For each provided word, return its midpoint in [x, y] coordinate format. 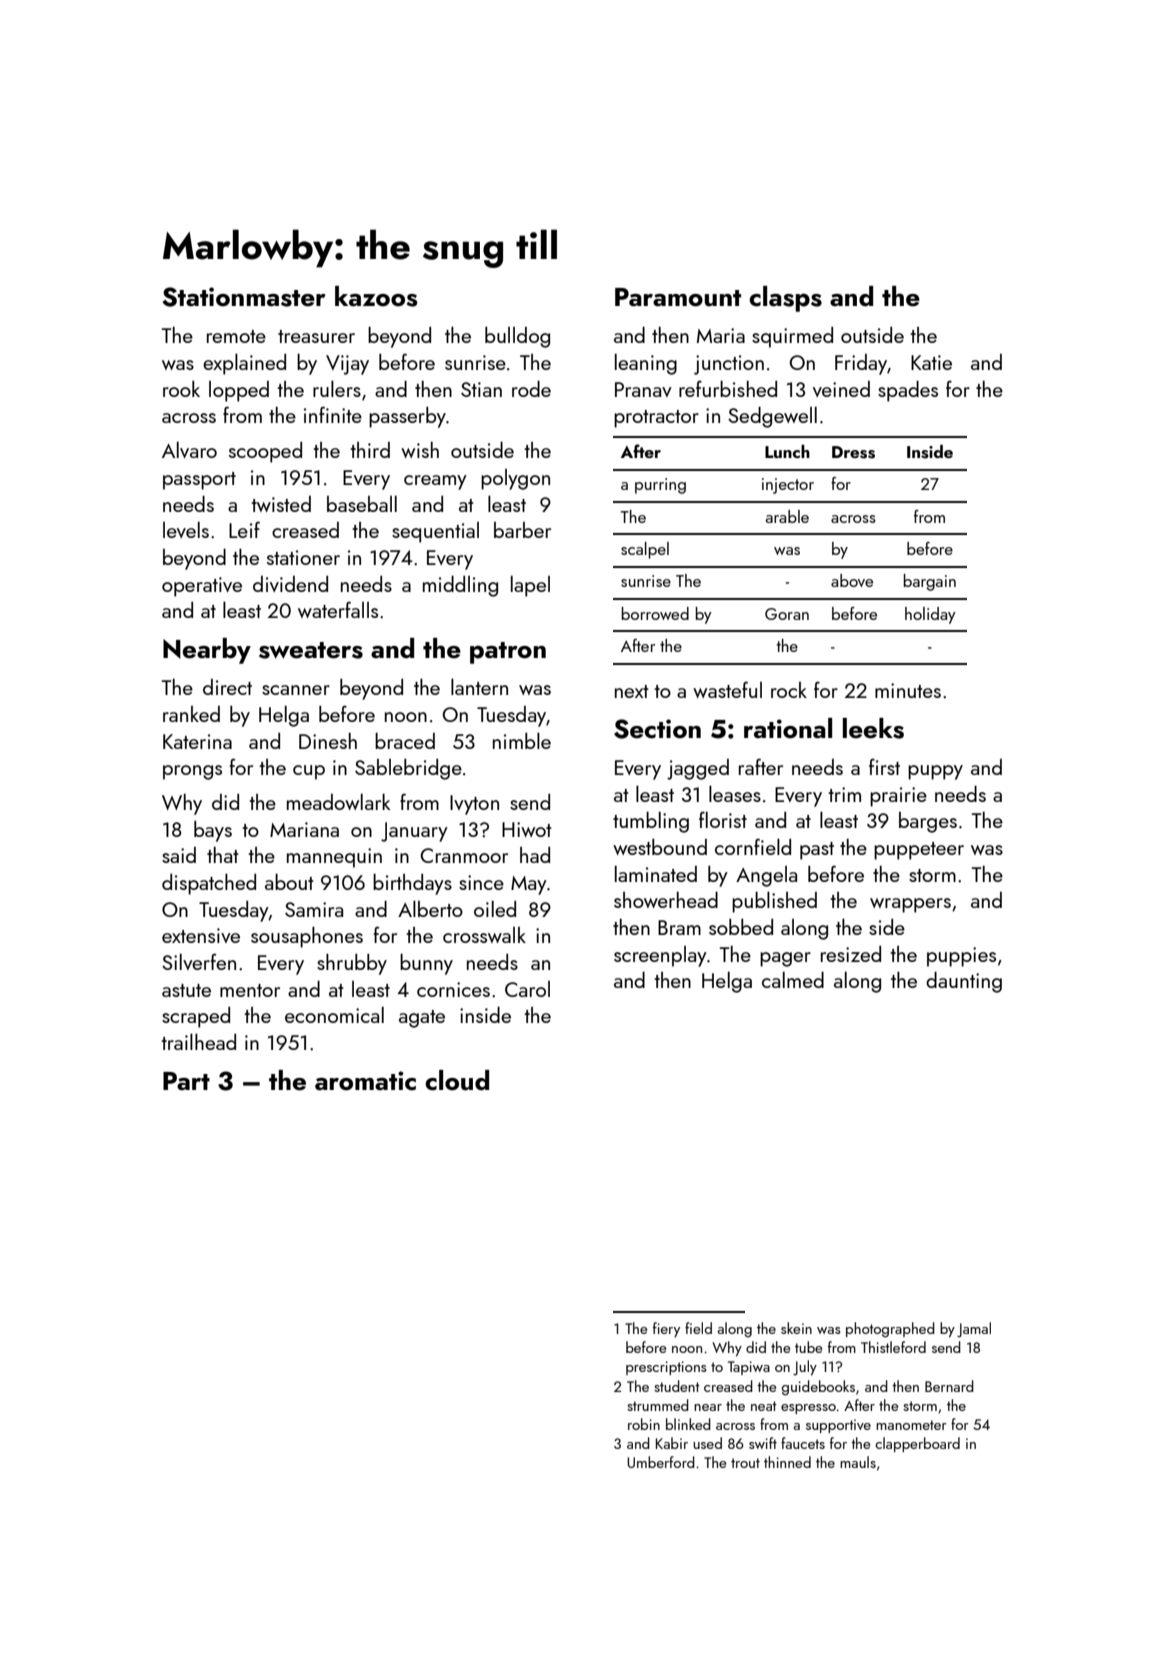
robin [644, 1424]
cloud [457, 1080]
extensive [201, 935]
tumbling [651, 822]
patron [508, 653]
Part [186, 1081]
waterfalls [338, 609]
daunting [964, 982]
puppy [935, 772]
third [370, 450]
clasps [785, 299]
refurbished [728, 388]
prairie [898, 797]
